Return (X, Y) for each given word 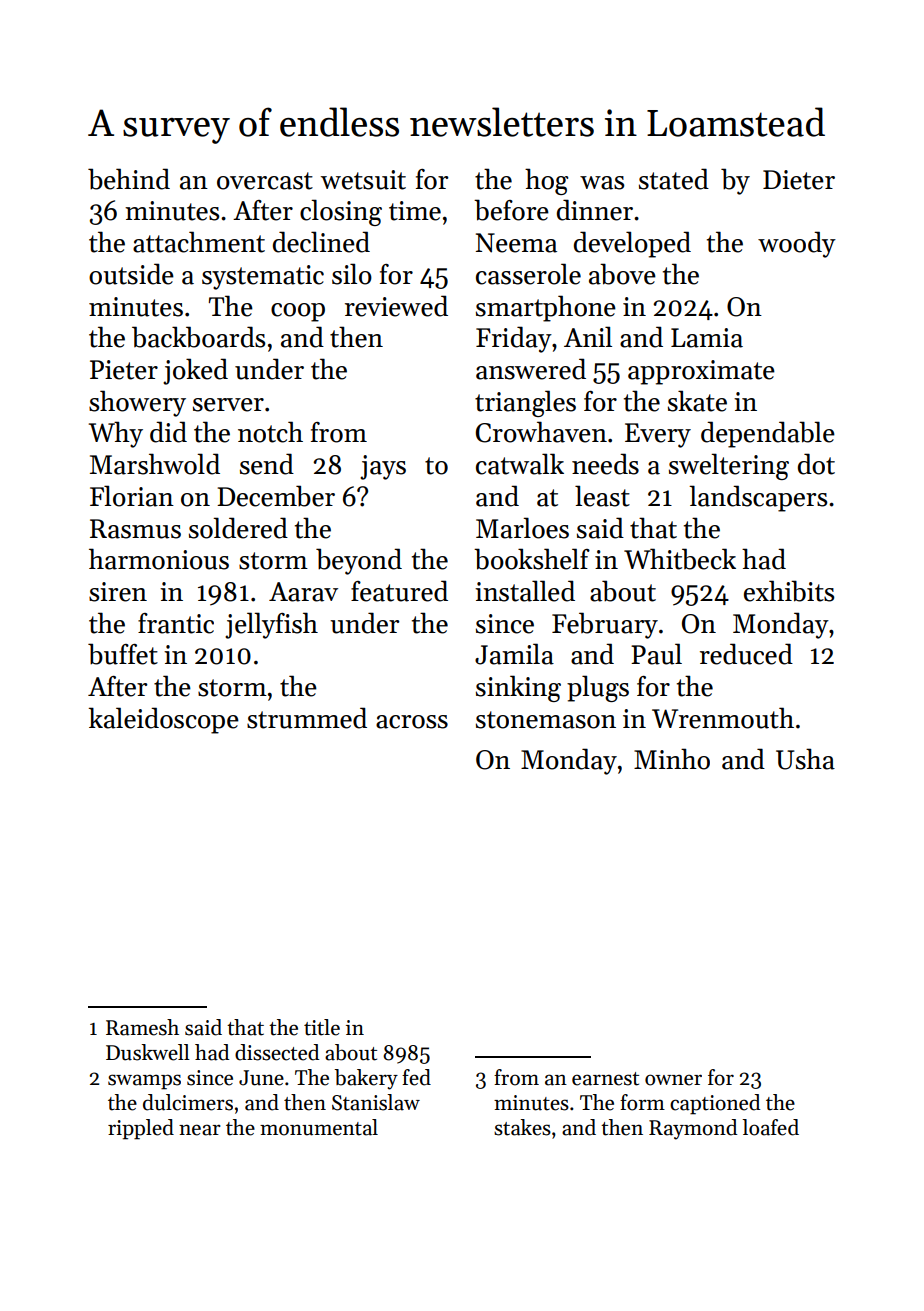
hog (546, 181)
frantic (176, 623)
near (200, 1130)
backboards (198, 337)
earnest (605, 1079)
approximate (701, 372)
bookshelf (532, 559)
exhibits (789, 591)
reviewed (396, 306)
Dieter (799, 180)
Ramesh (142, 1027)
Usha (805, 759)
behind (129, 179)
